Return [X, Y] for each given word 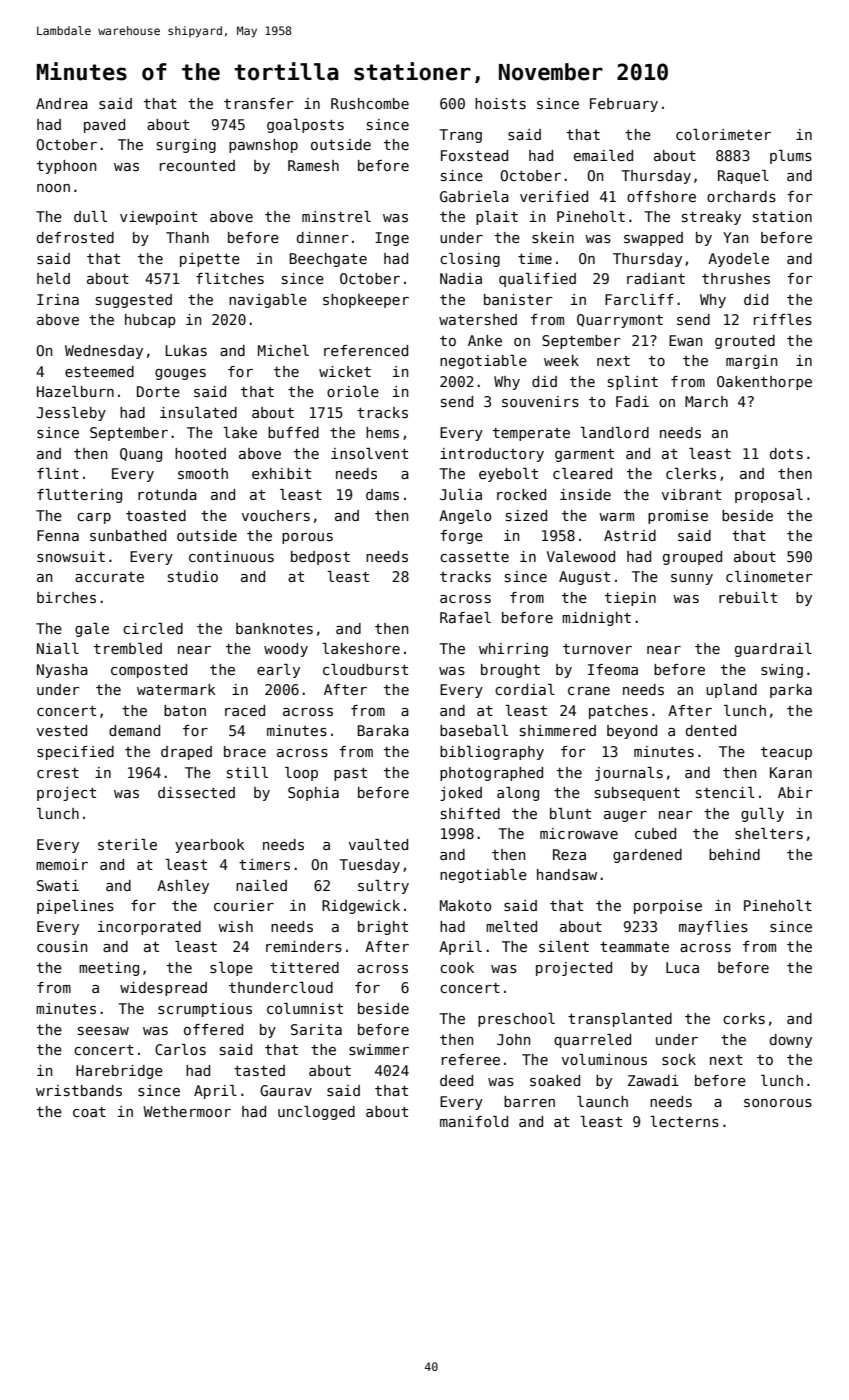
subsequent [637, 794]
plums [791, 157]
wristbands [79, 1090]
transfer [259, 103]
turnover [597, 649]
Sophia [313, 794]
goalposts [305, 126]
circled [153, 628]
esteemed [99, 371]
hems [382, 432]
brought [510, 671]
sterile [127, 844]
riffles [783, 319]
